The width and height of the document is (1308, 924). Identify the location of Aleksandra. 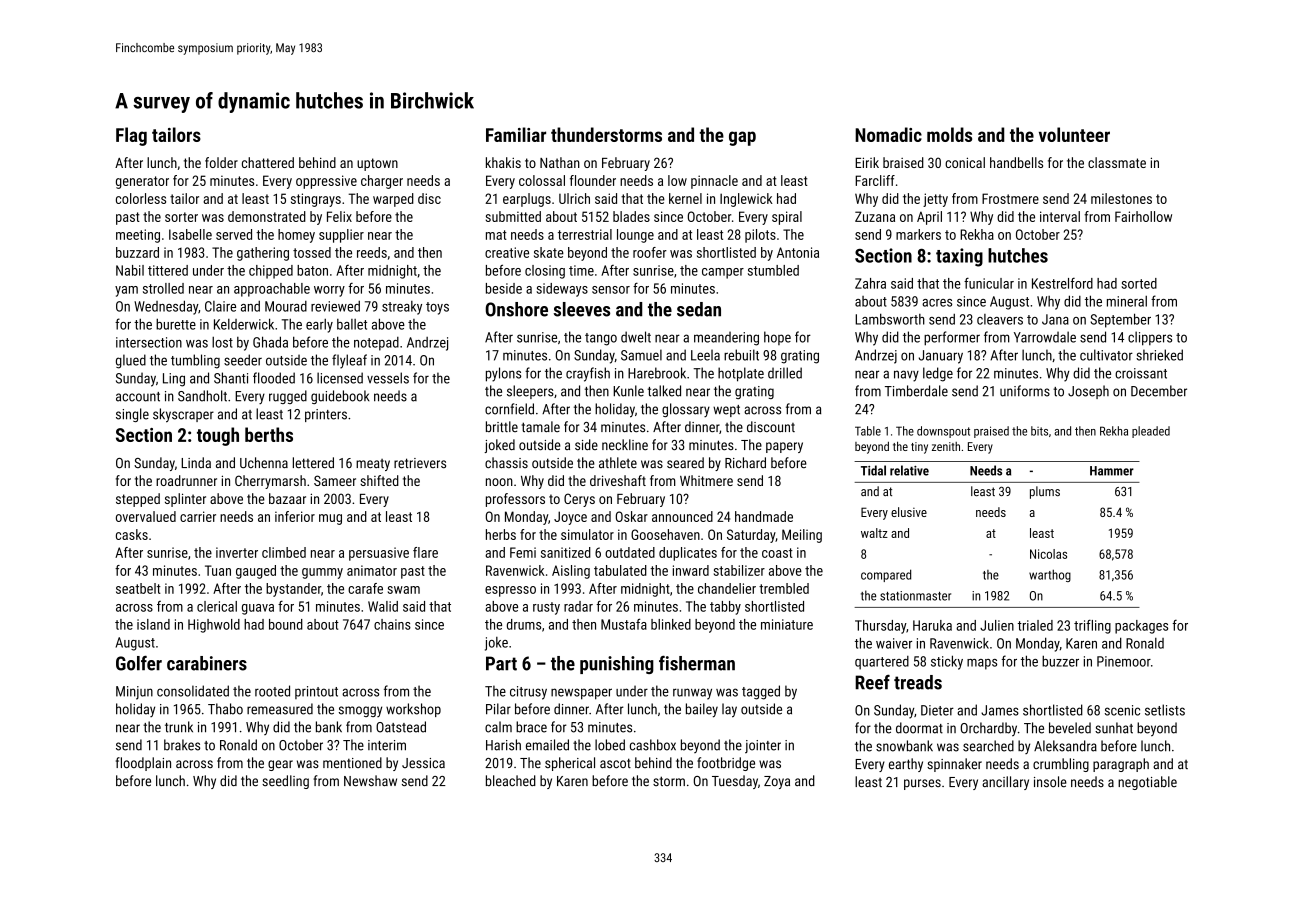
(1065, 746).
